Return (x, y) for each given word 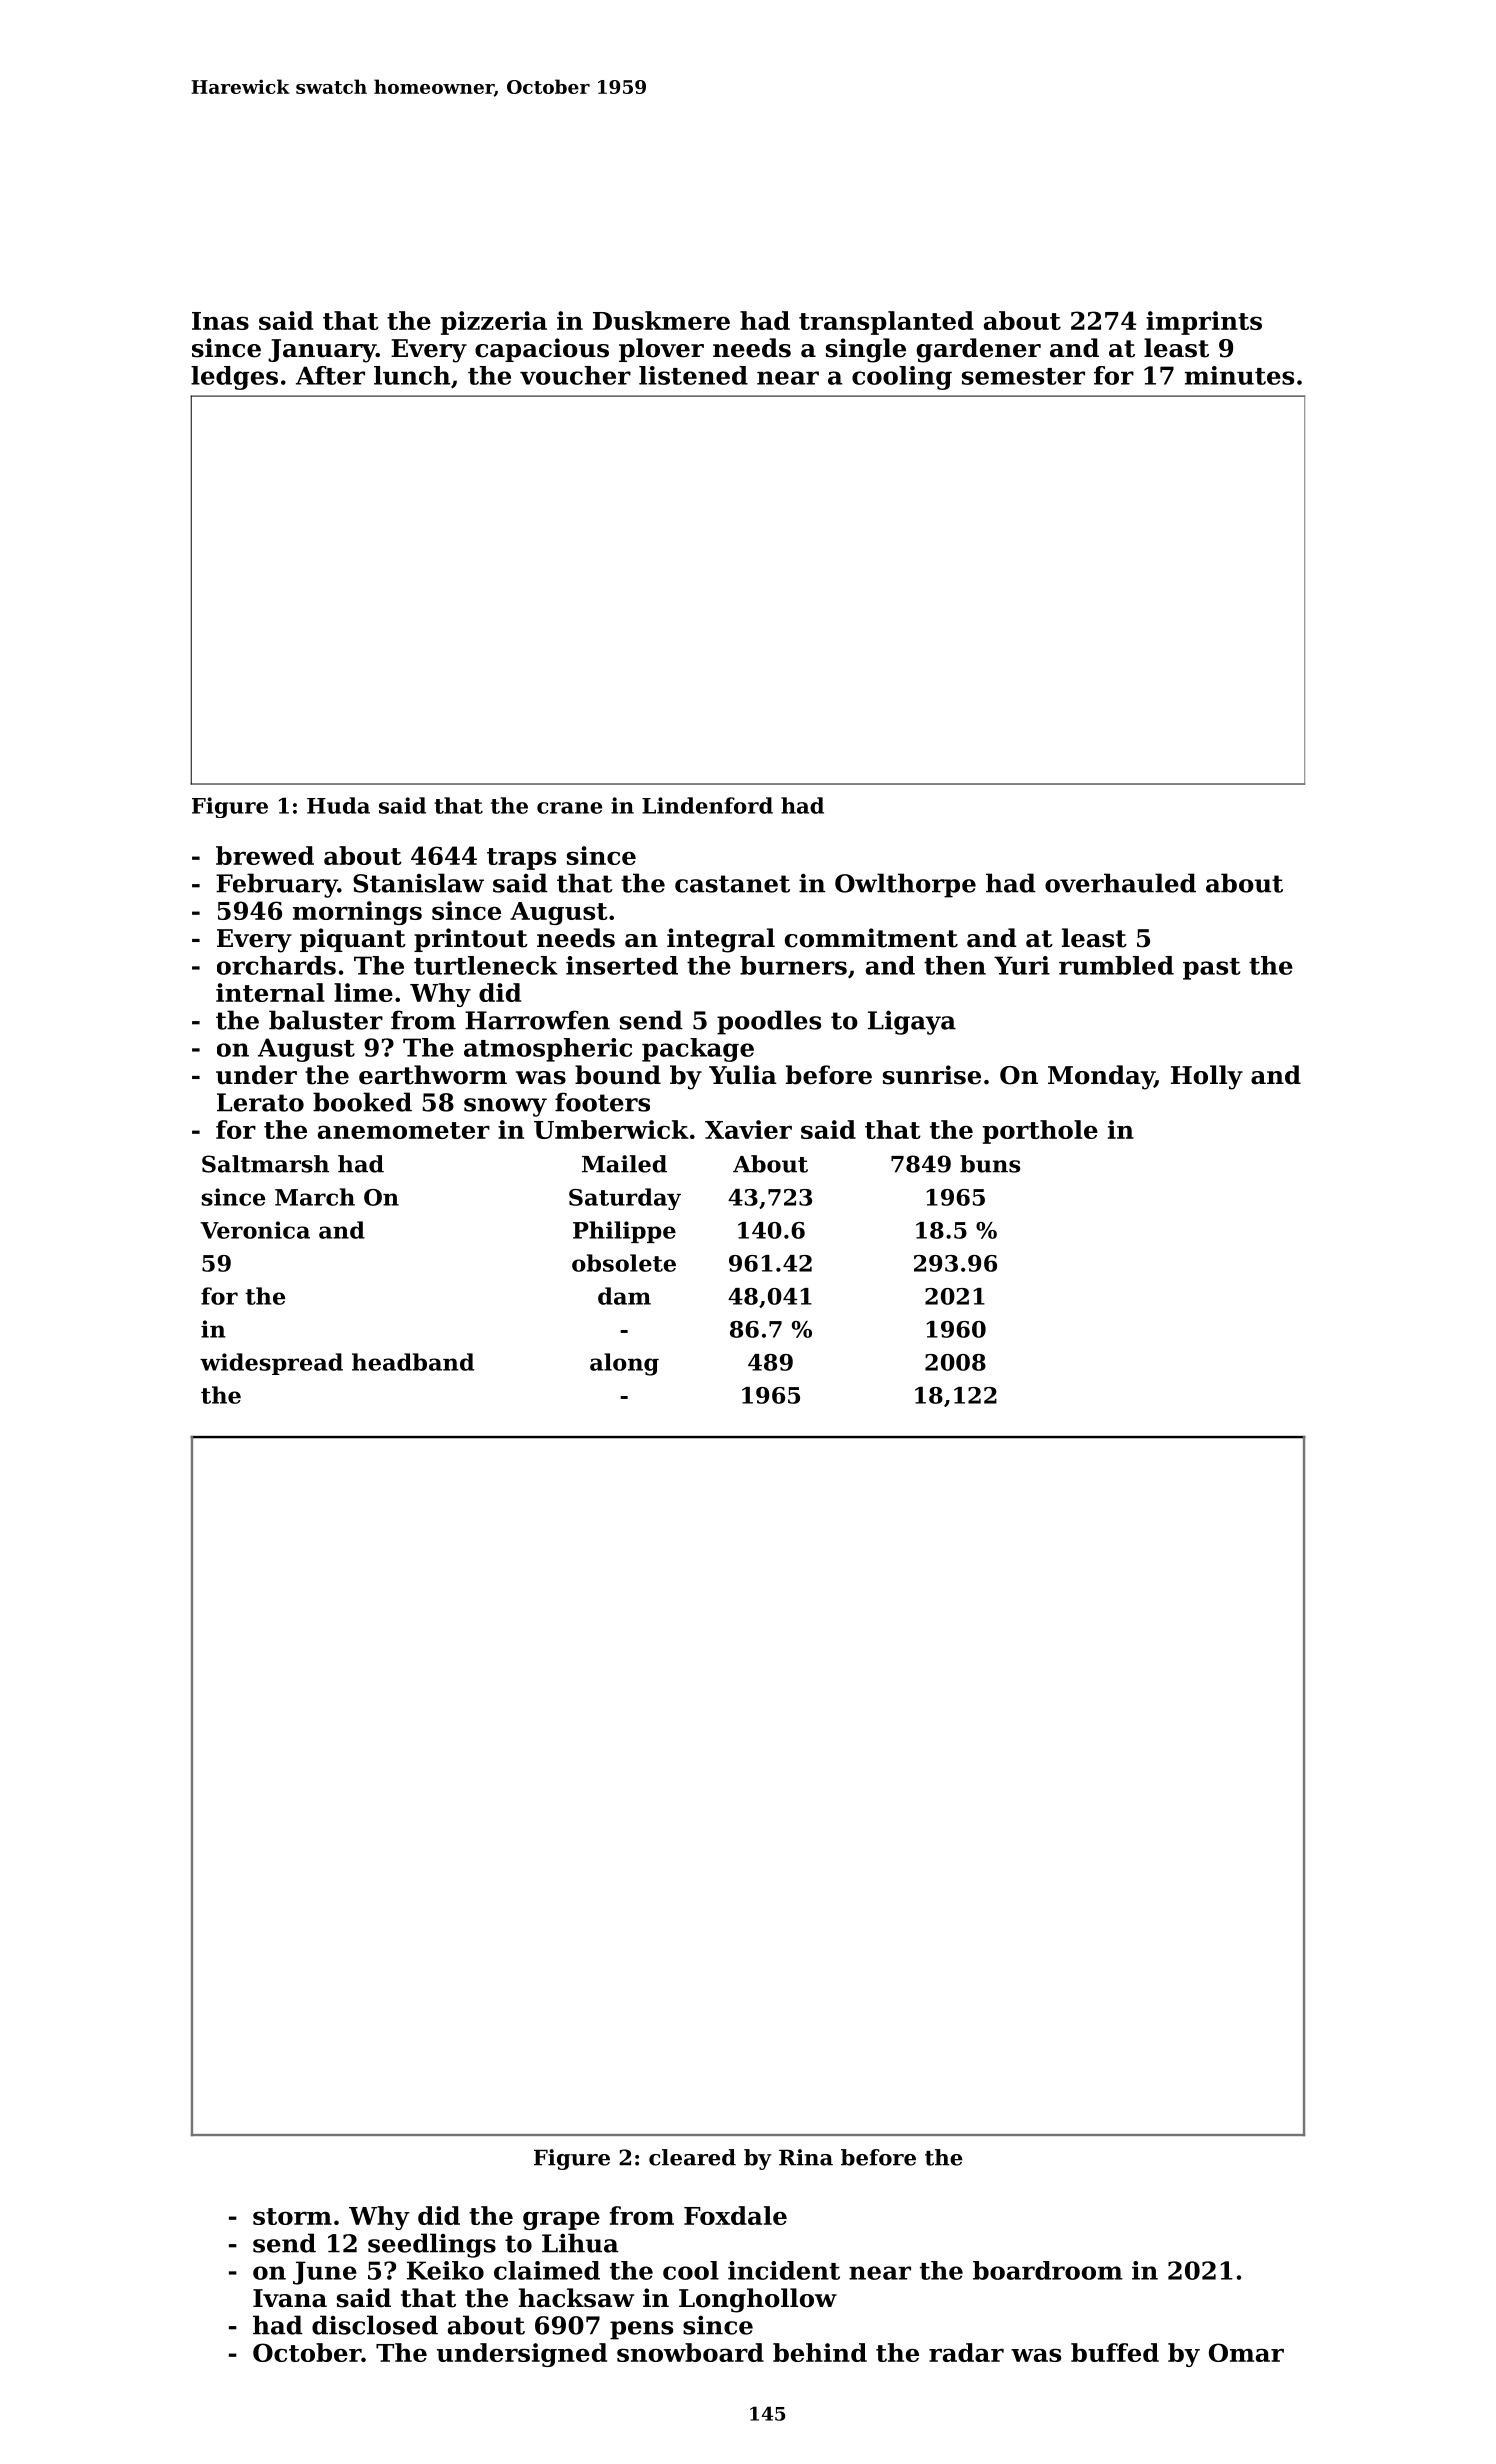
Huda (338, 805)
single (866, 350)
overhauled (1120, 883)
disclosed (375, 2325)
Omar (1246, 2352)
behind (820, 2352)
